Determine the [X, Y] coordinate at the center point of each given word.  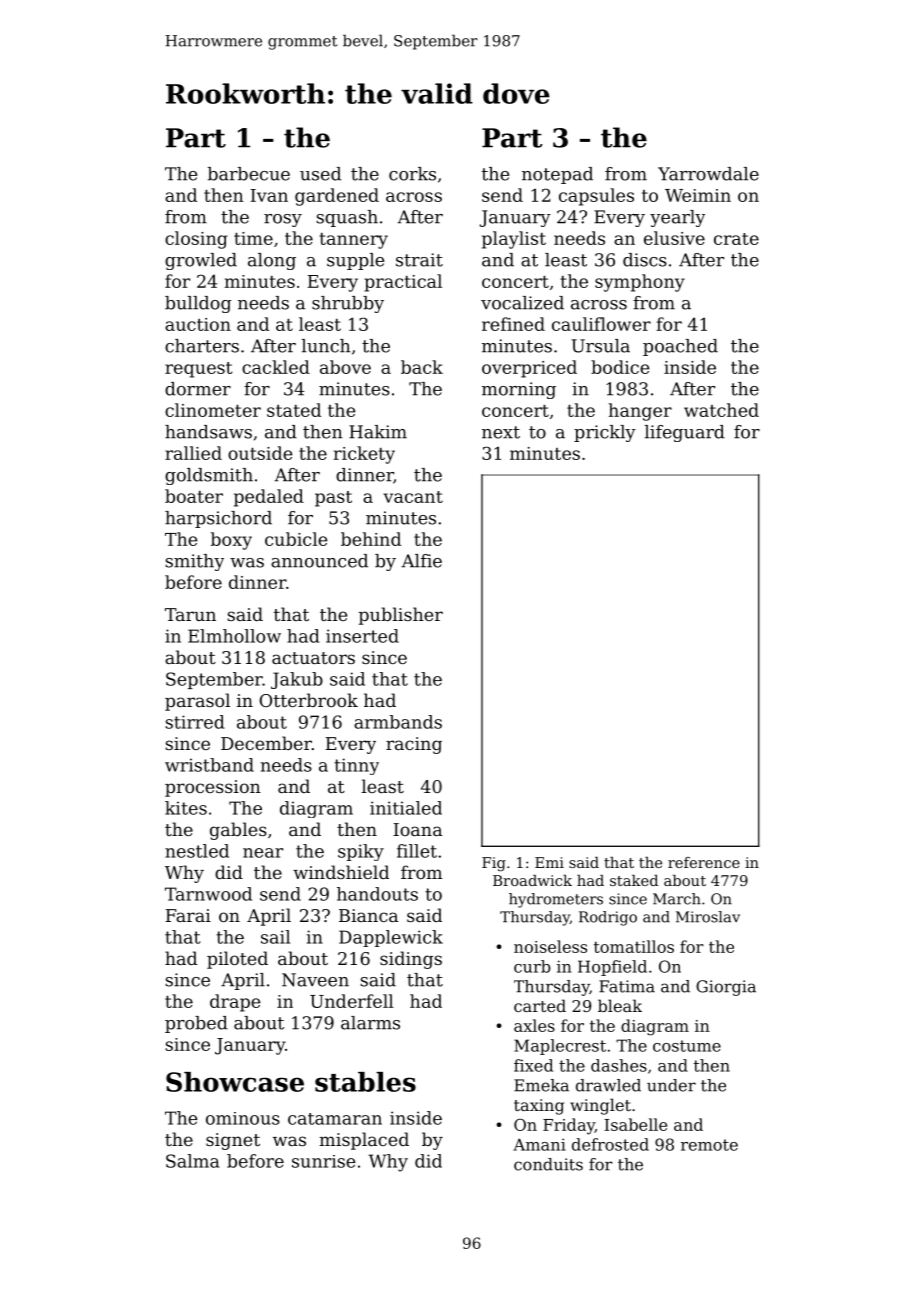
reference [704, 862]
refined [513, 324]
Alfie [422, 561]
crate [736, 239]
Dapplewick [391, 938]
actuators [313, 658]
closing [196, 240]
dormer [198, 389]
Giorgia [726, 988]
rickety [364, 455]
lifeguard [685, 433]
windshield [341, 872]
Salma [193, 1161]
